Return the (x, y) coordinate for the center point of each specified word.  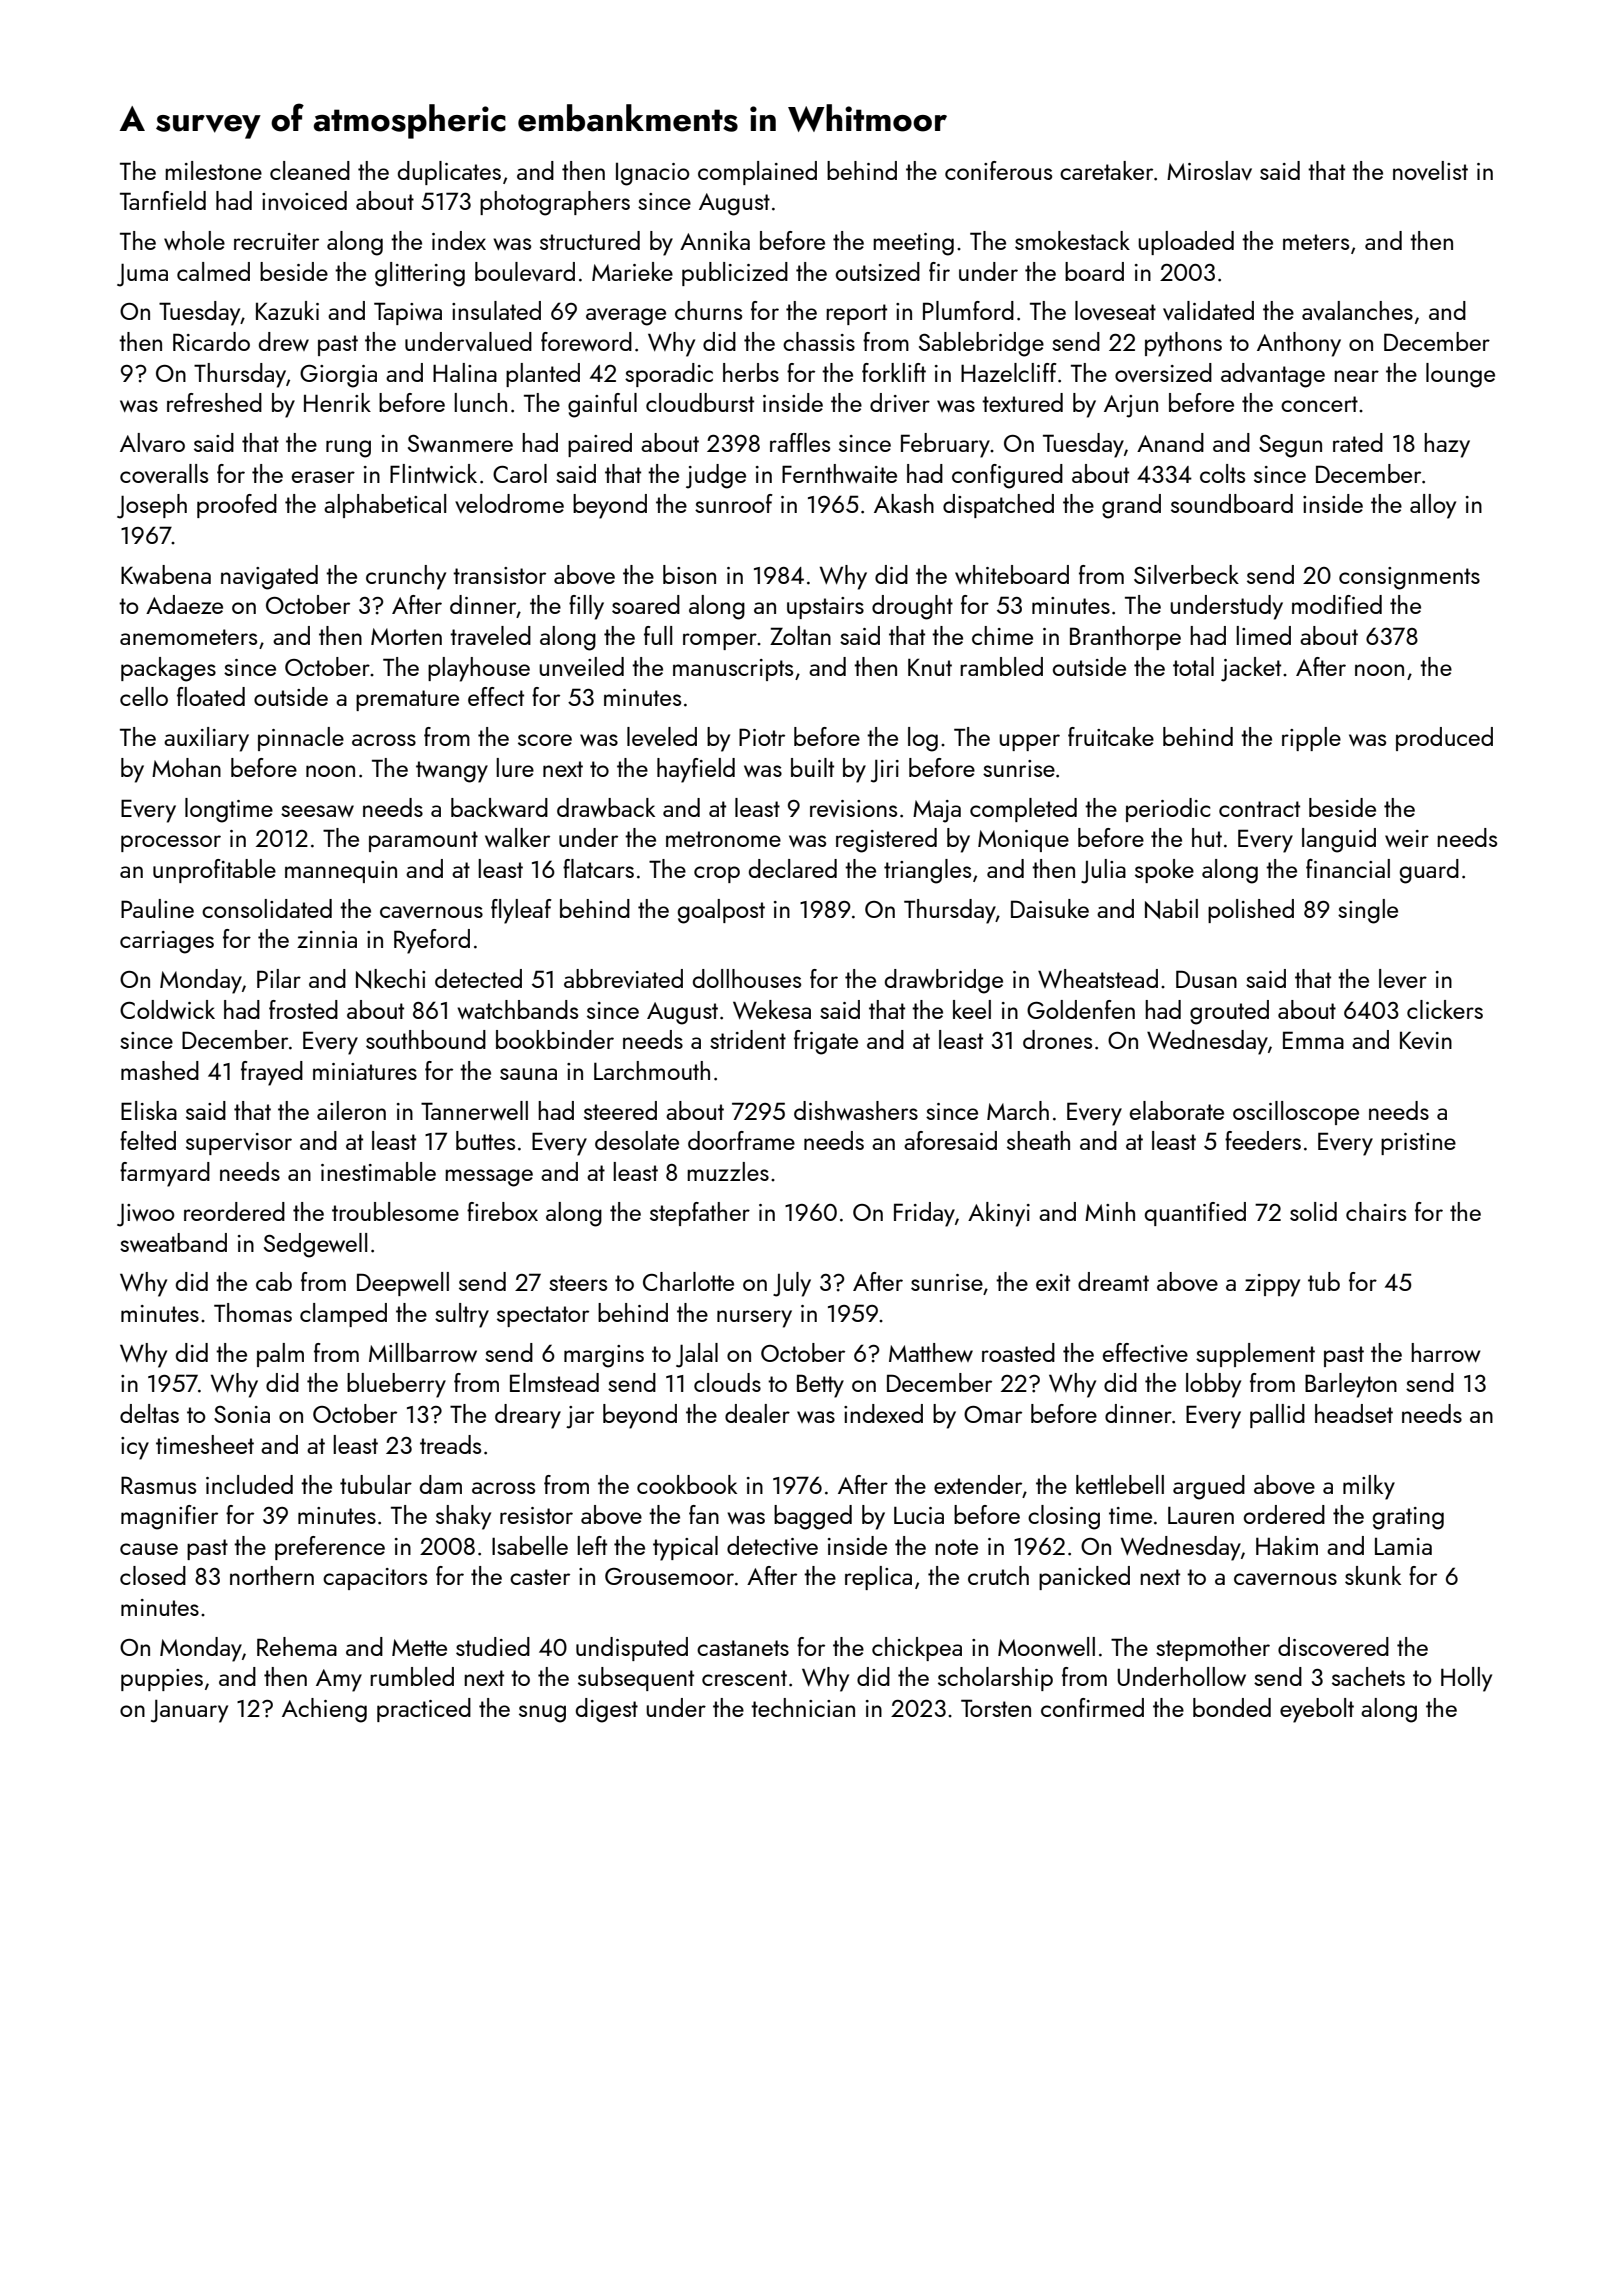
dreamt (1113, 1281)
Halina (465, 372)
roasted (1018, 1352)
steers (578, 1283)
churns (708, 310)
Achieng (324, 1710)
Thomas (253, 1312)
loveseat (1115, 310)
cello (144, 696)
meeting (913, 244)
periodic (1168, 810)
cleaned (310, 170)
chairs (1376, 1211)
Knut (930, 667)
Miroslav (1209, 170)
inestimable (378, 1171)
